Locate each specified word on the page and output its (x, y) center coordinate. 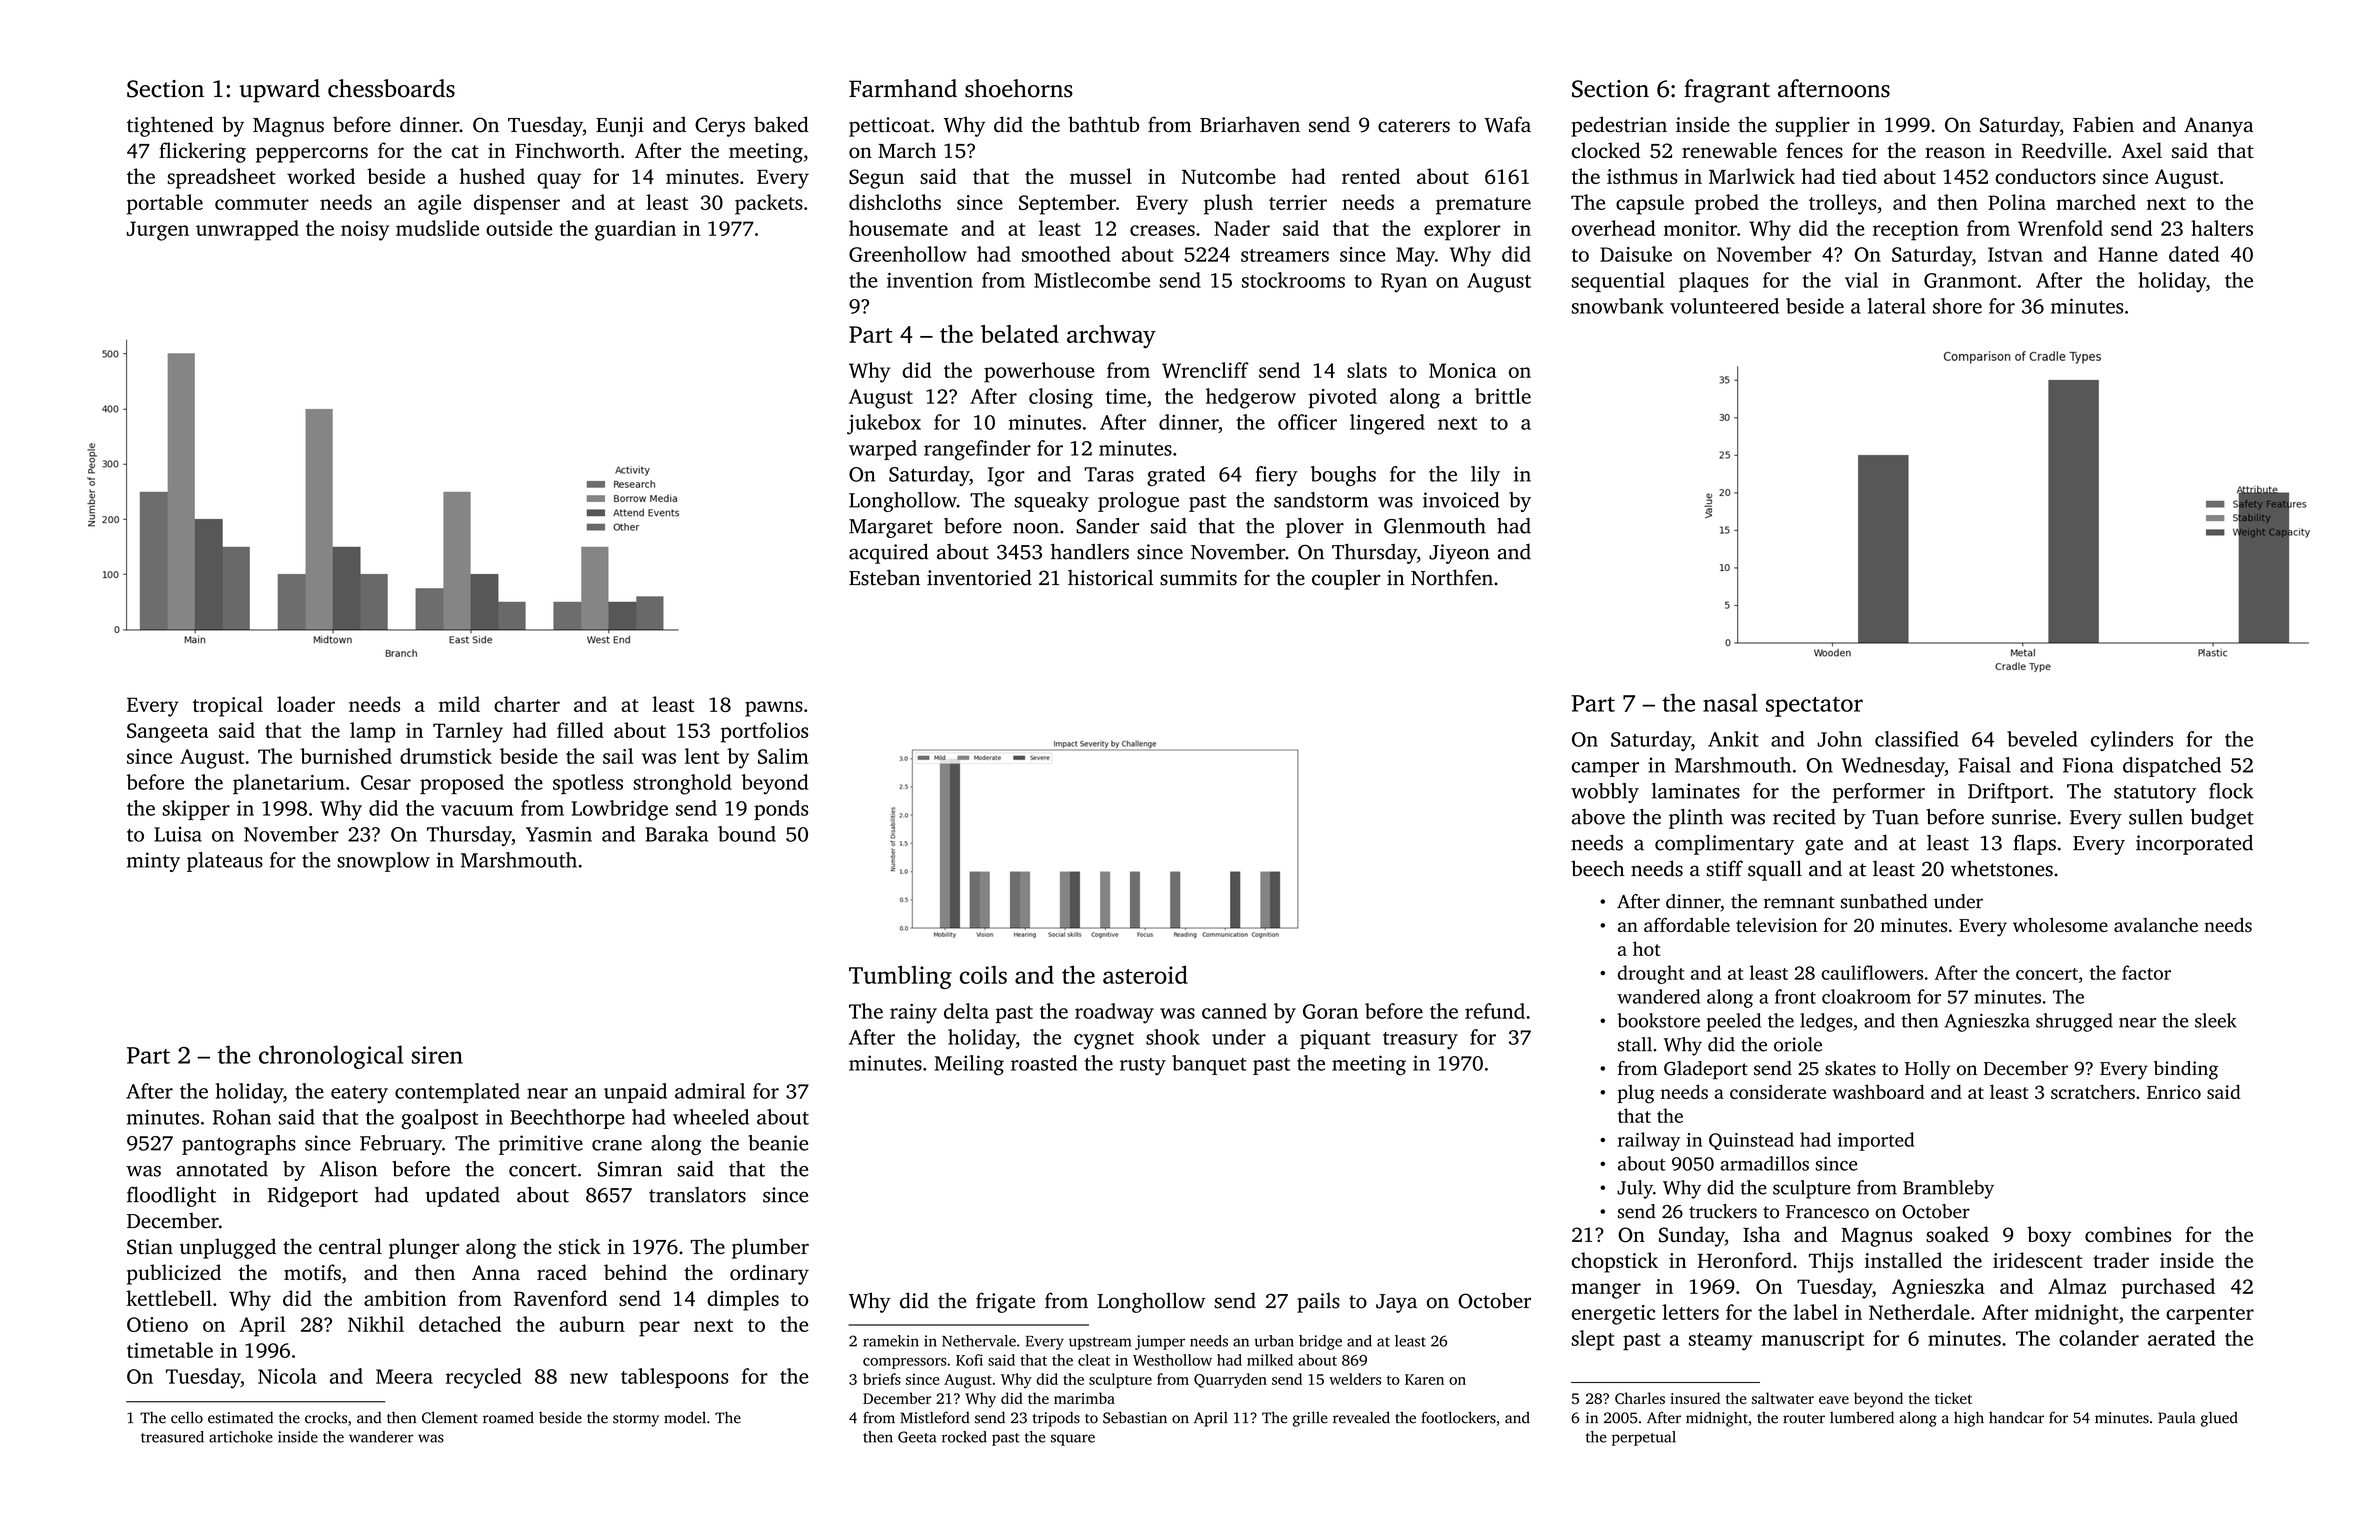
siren (437, 1055)
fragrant (1727, 91)
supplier (1812, 126)
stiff (1725, 868)
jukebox (884, 424)
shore (1957, 306)
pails (1318, 1302)
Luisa (178, 834)
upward (279, 91)
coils (983, 974)
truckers (1723, 1211)
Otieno (157, 1324)
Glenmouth (1435, 526)
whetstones (2002, 868)
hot (1647, 948)
